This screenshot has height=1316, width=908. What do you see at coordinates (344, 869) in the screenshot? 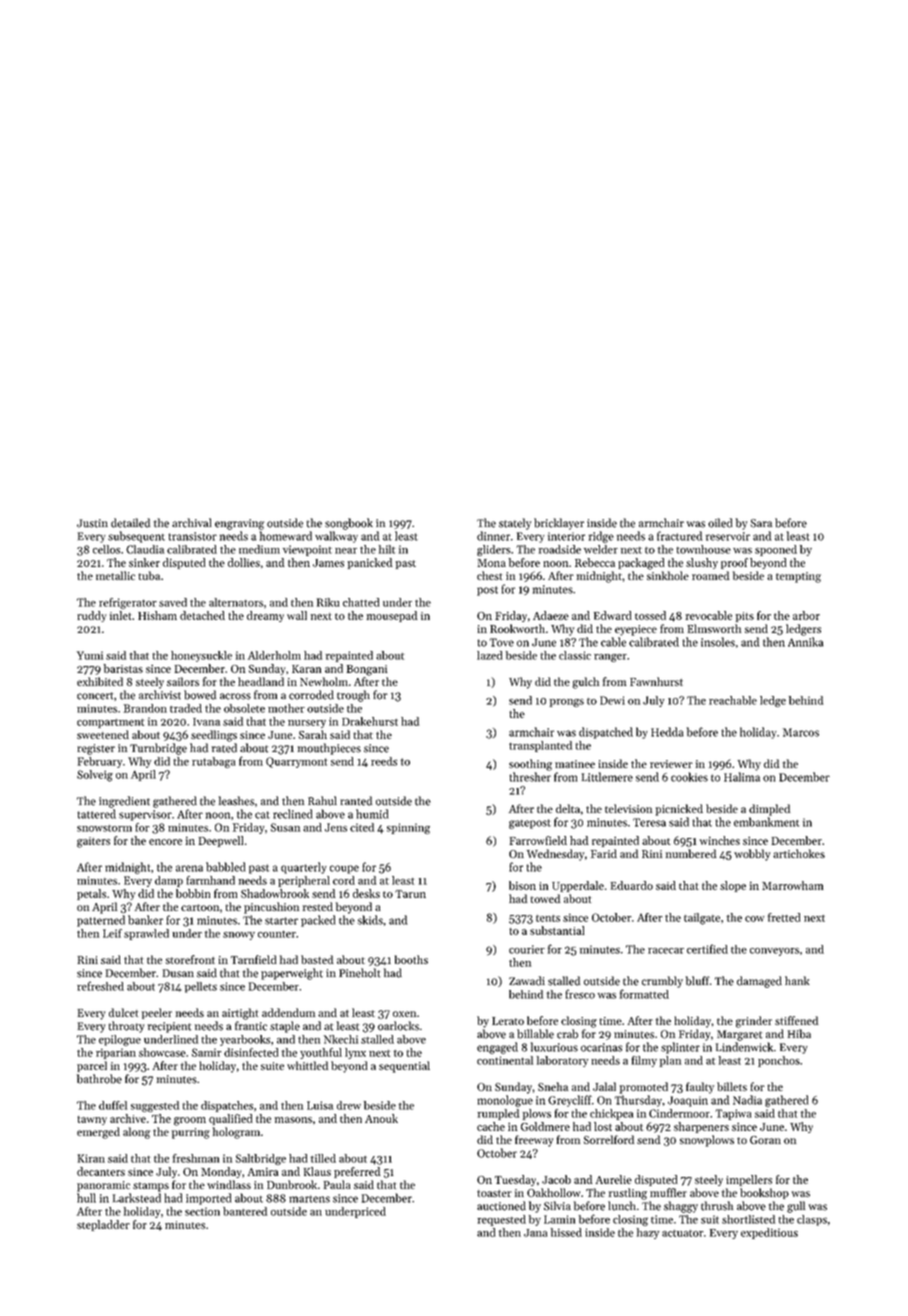
I see `coupe` at bounding box center [344, 869].
